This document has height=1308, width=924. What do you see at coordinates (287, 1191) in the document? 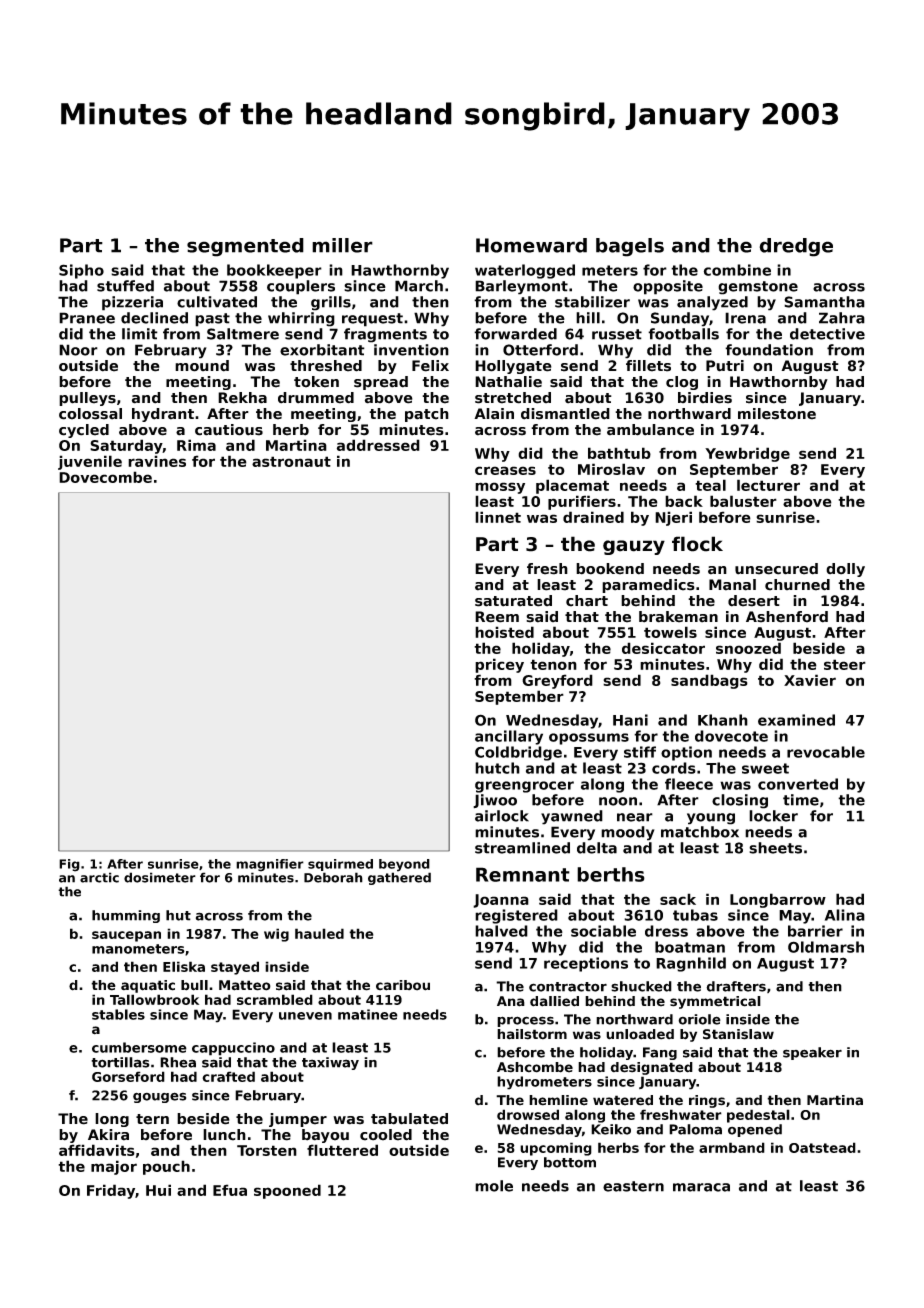
I see `spooned` at bounding box center [287, 1191].
